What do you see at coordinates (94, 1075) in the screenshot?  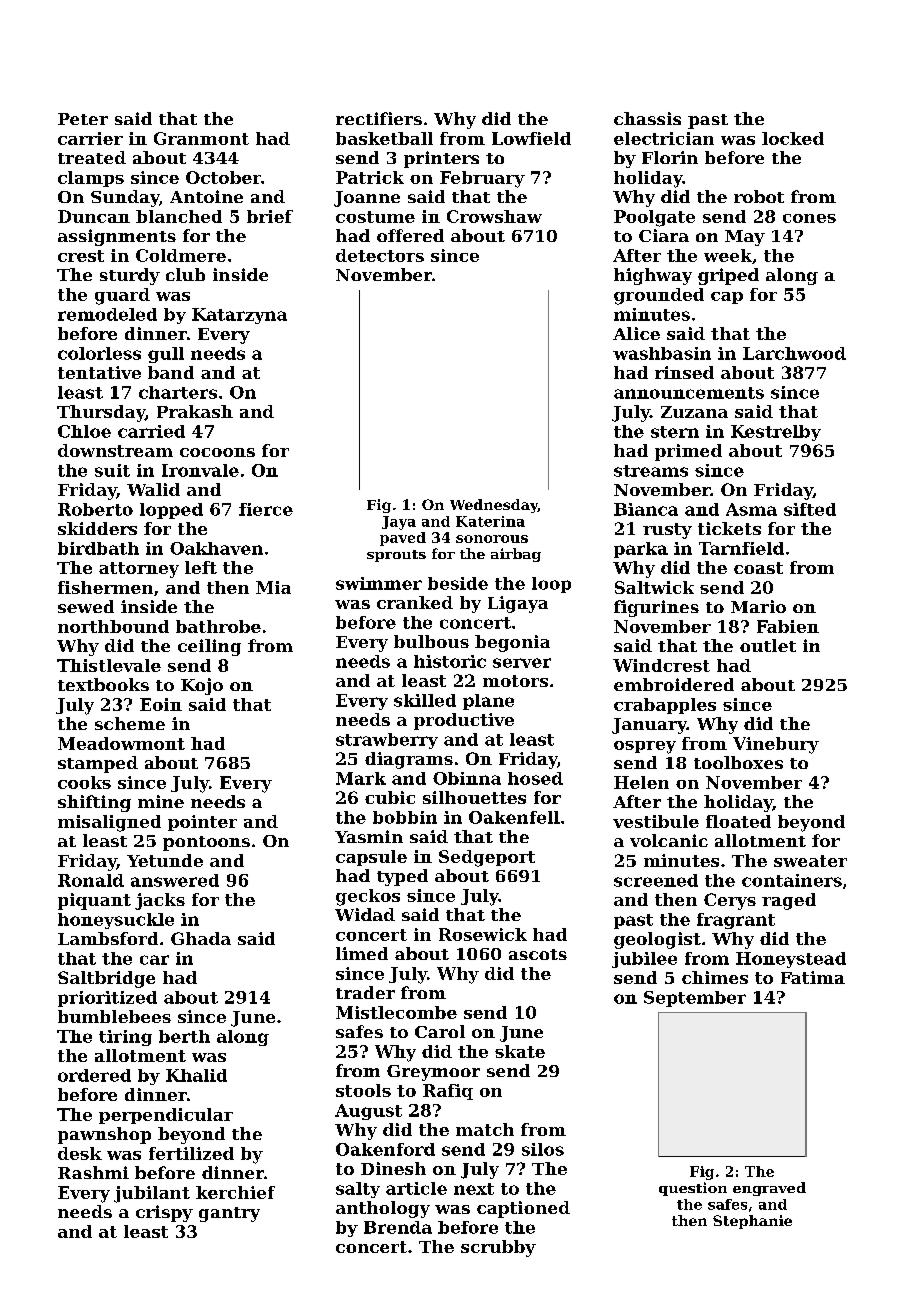 I see `ordered` at bounding box center [94, 1075].
